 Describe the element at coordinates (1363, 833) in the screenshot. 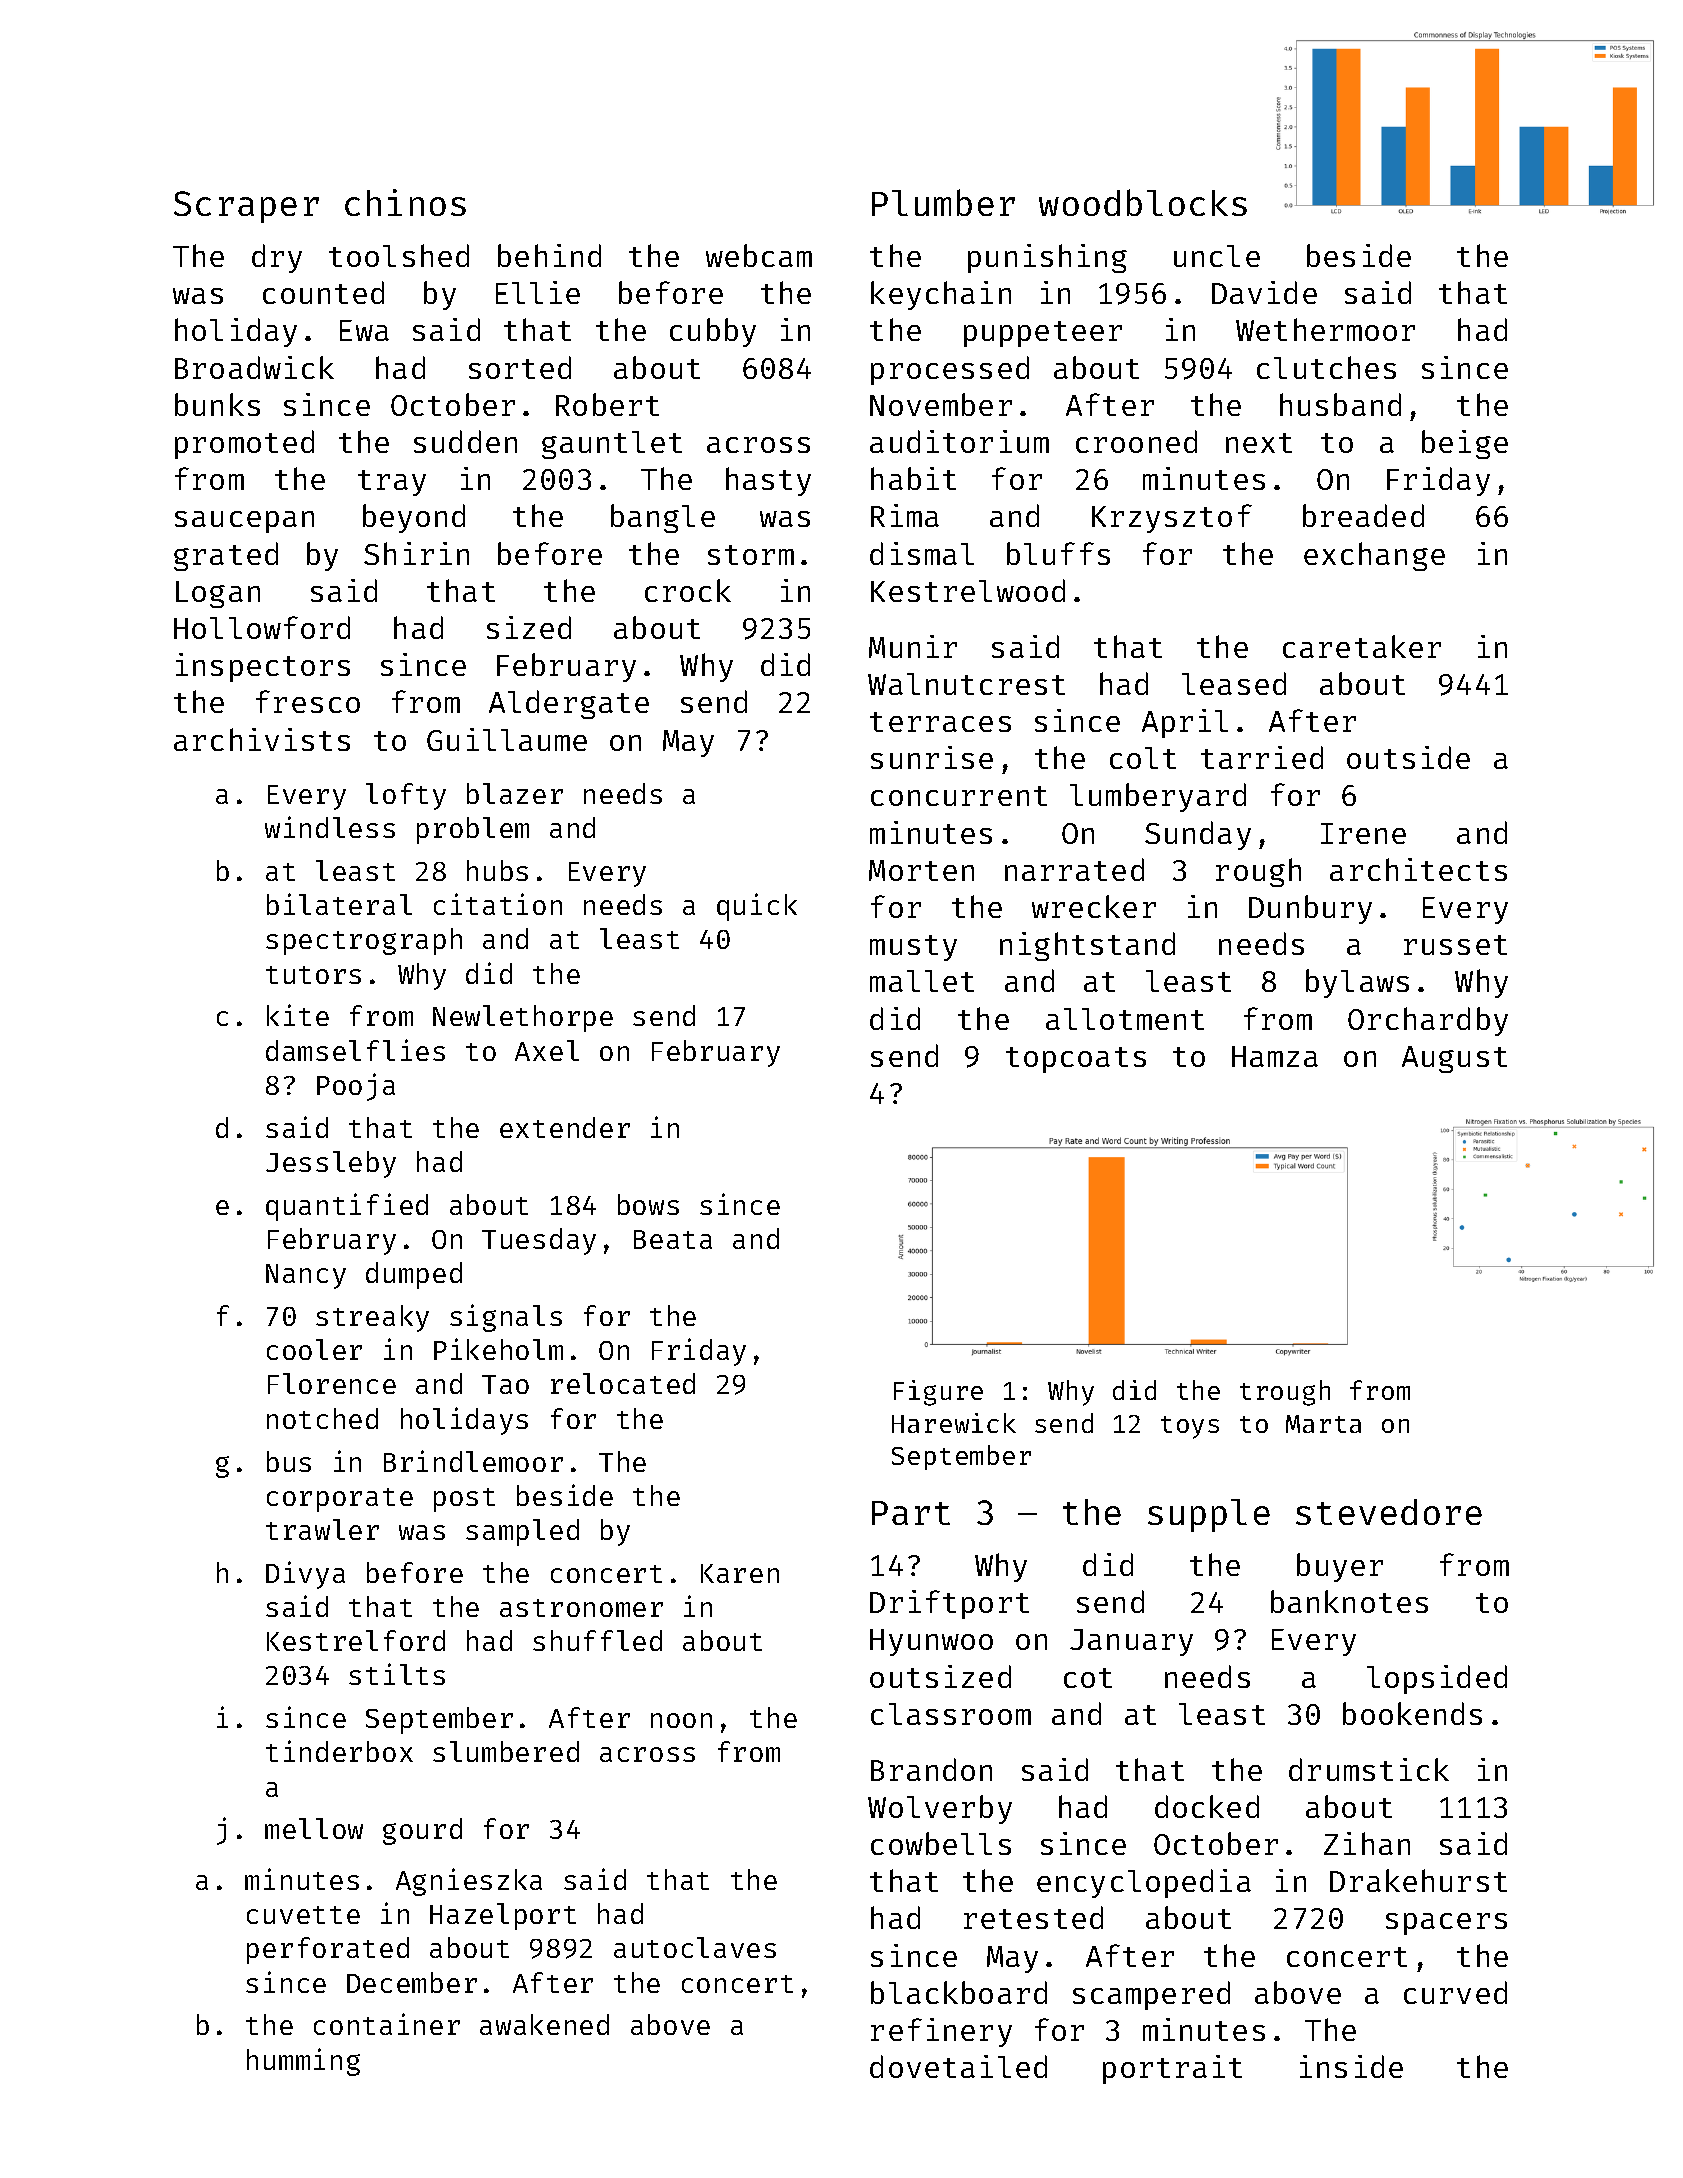

I see `Irene` at that location.
